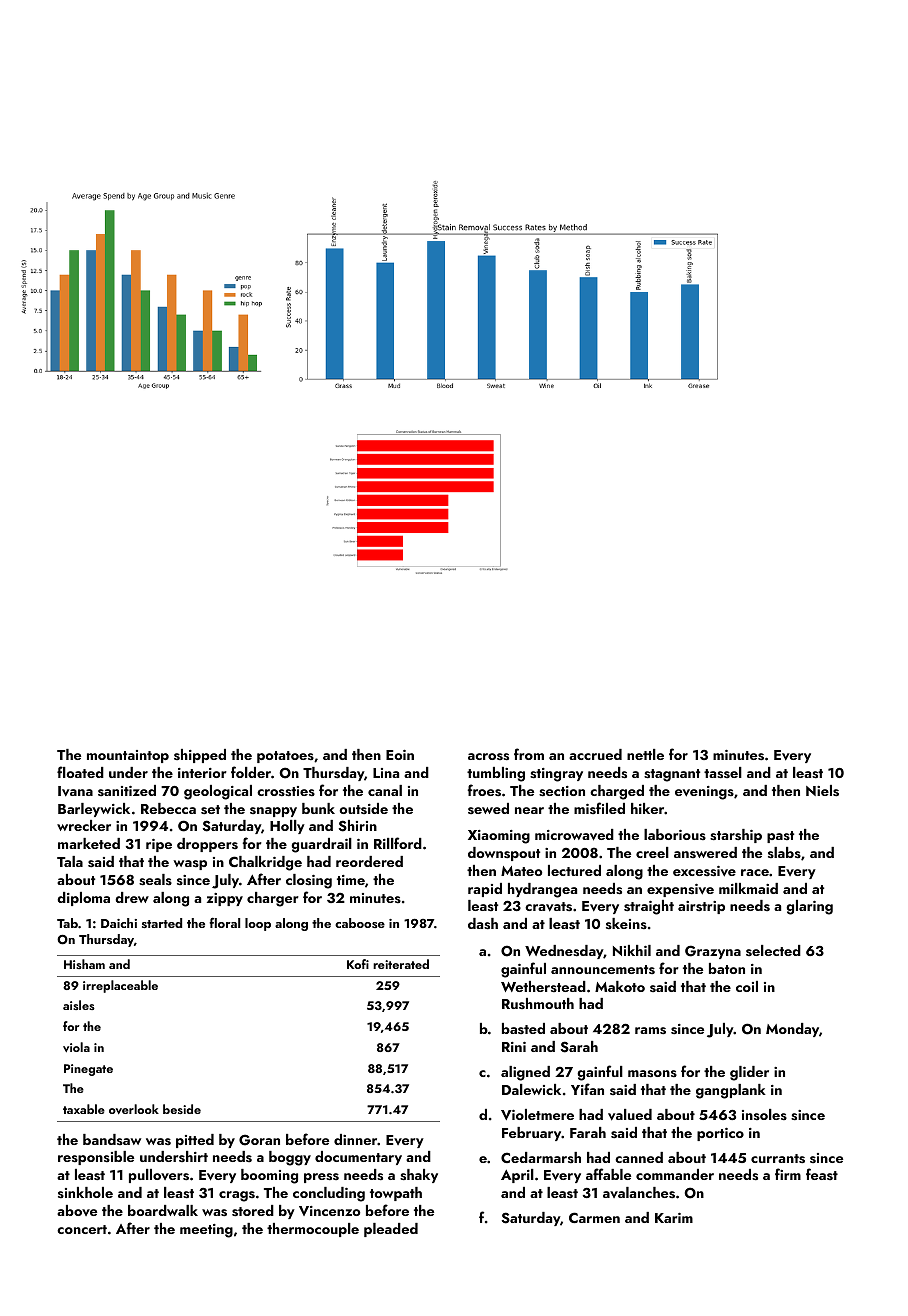 The width and height of the document is (908, 1316). I want to click on expensive, so click(680, 890).
